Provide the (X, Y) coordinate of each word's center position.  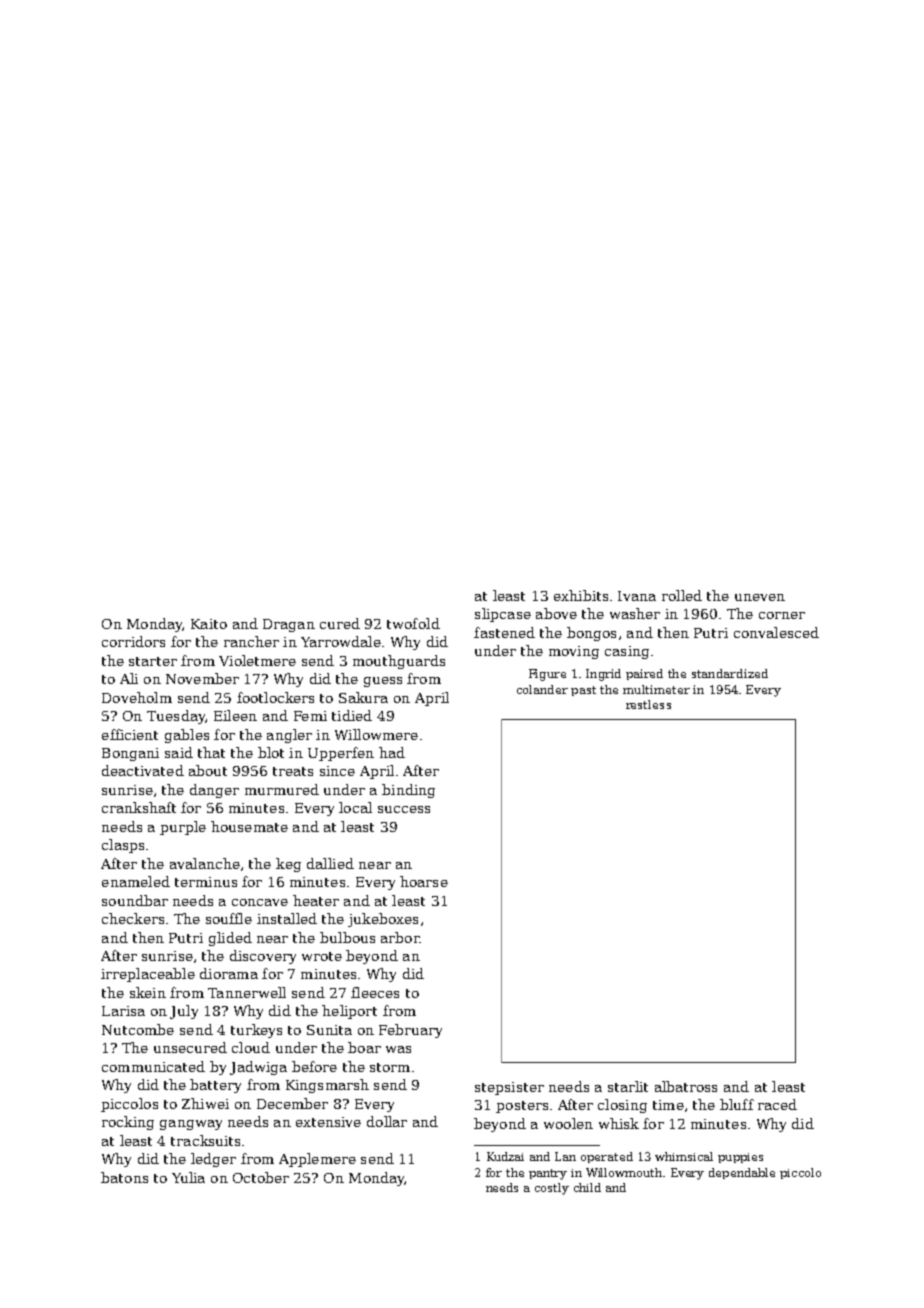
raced (777, 1104)
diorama (229, 973)
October (261, 1177)
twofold (413, 623)
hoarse (424, 881)
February (410, 1031)
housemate (249, 826)
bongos (591, 634)
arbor (400, 937)
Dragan (289, 625)
